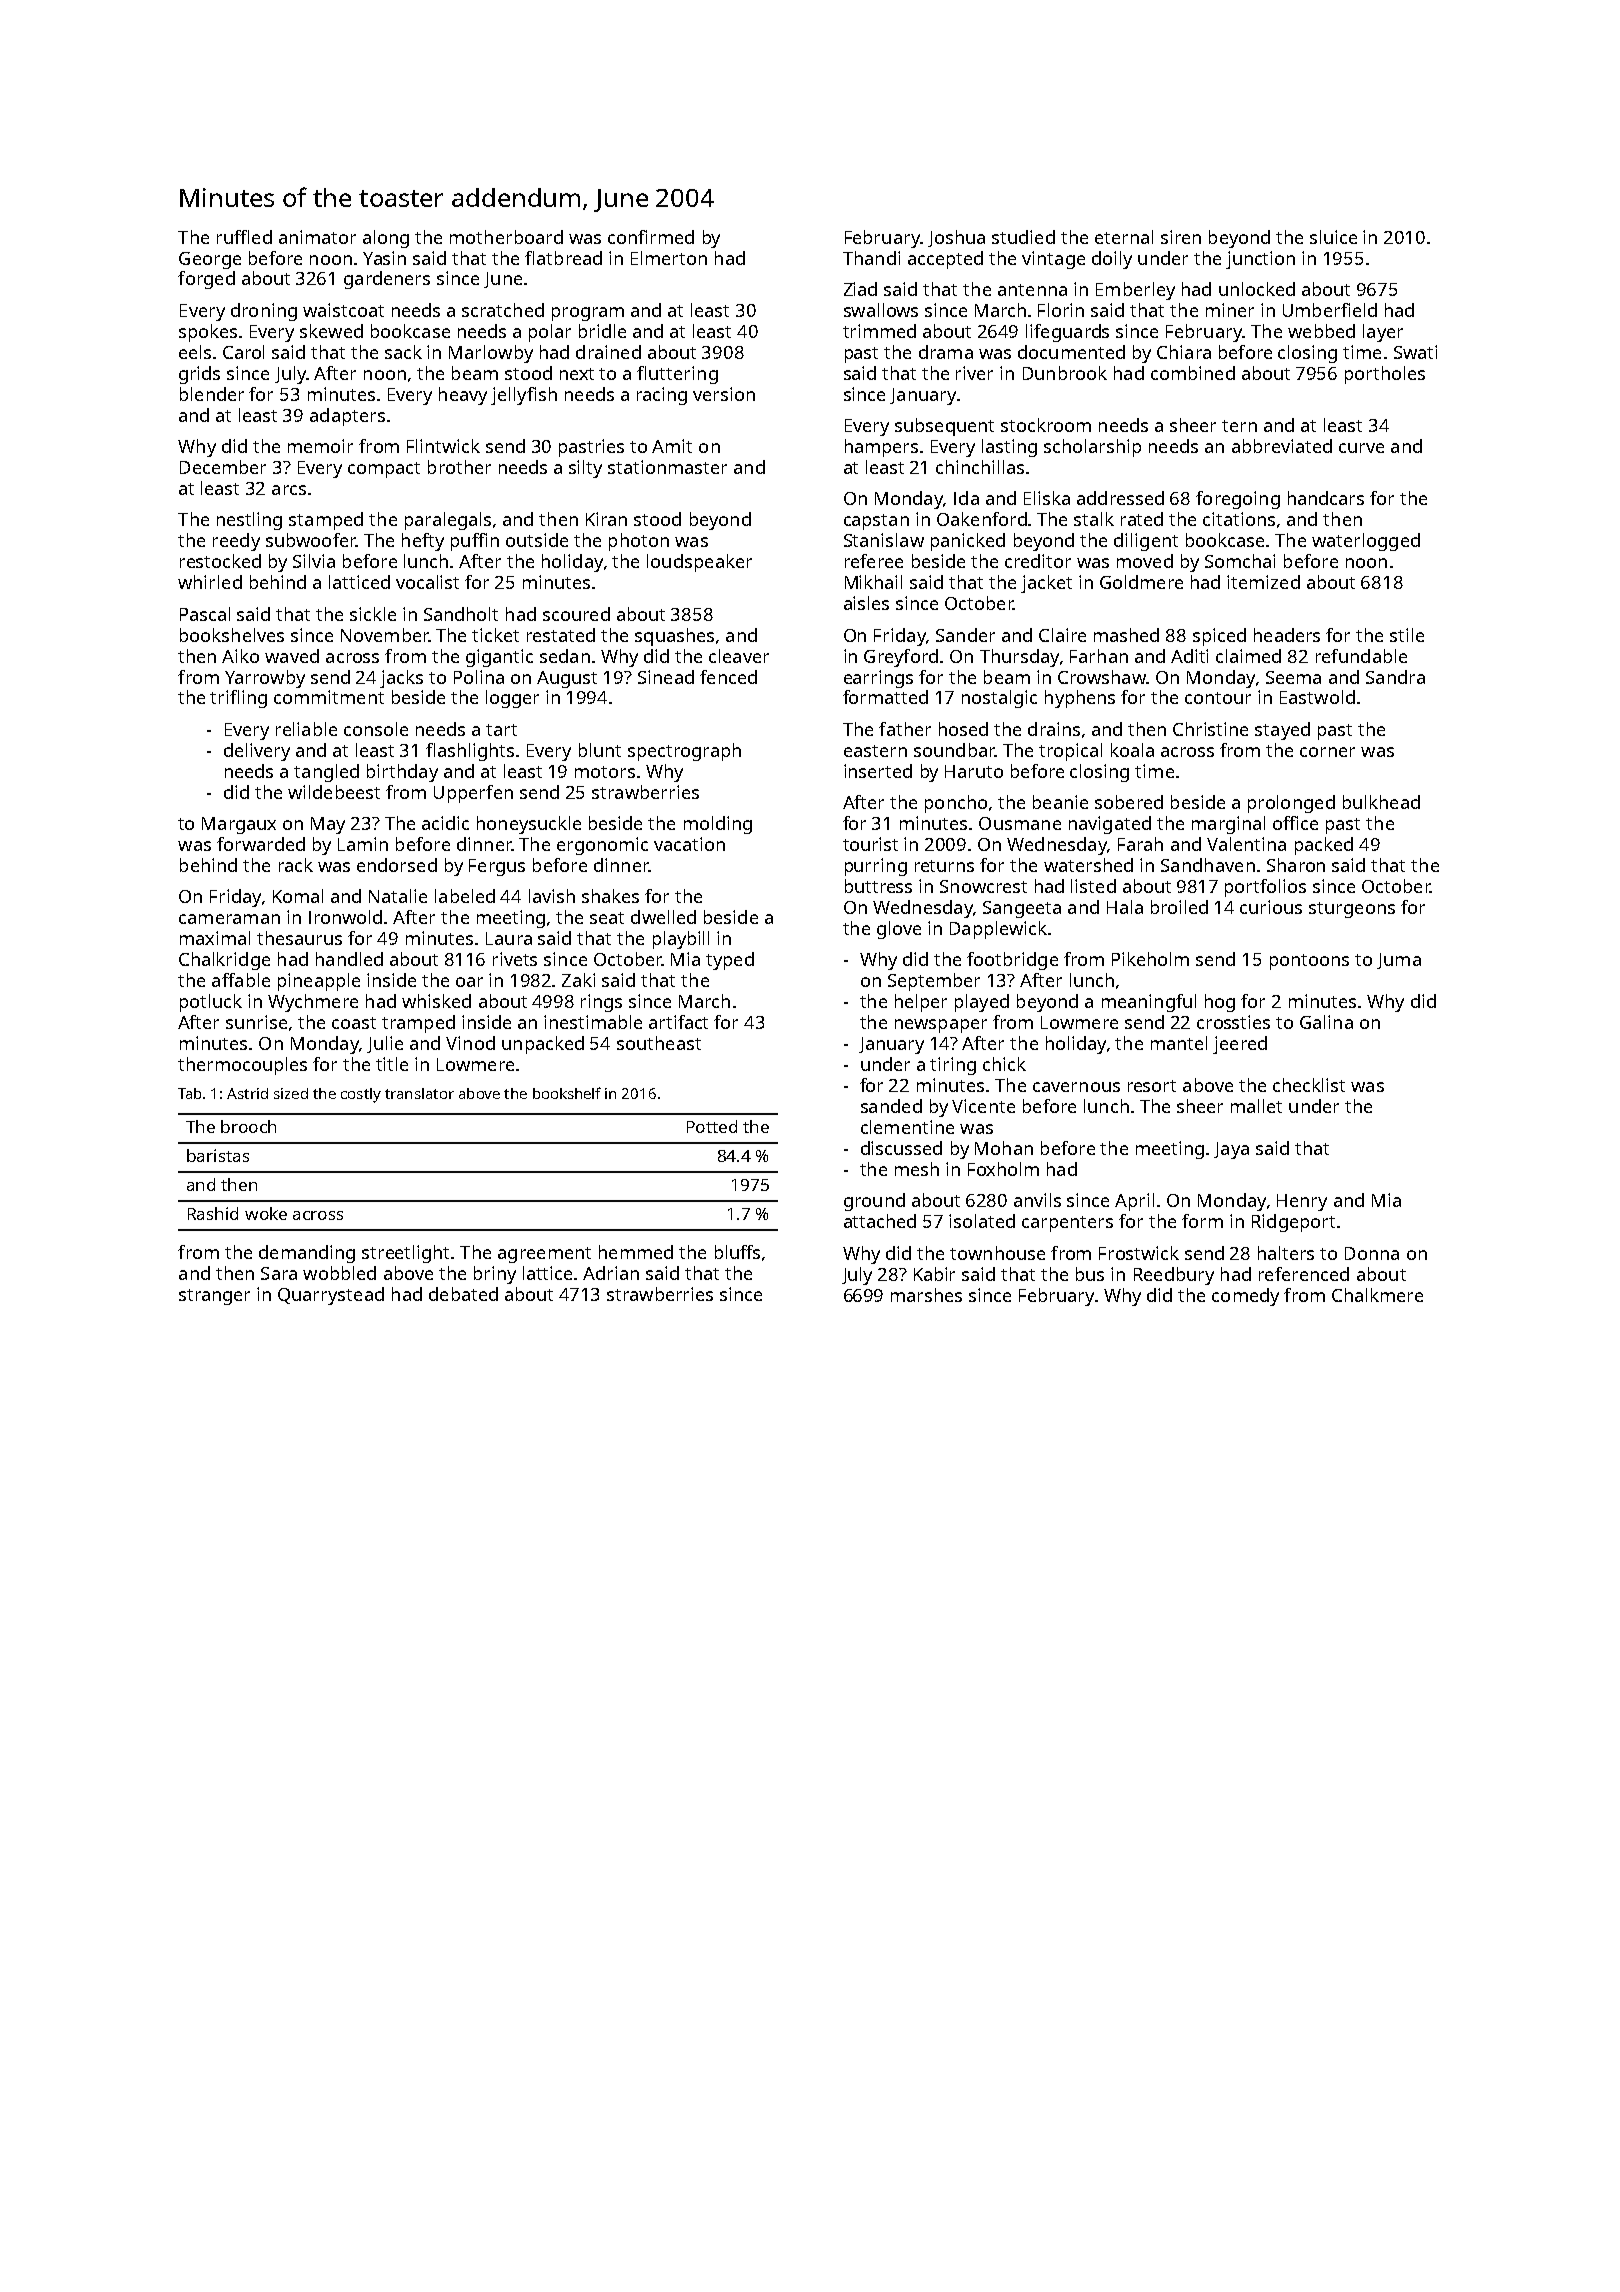  What do you see at coordinates (1366, 542) in the page?
I see `waterlogged` at bounding box center [1366, 542].
